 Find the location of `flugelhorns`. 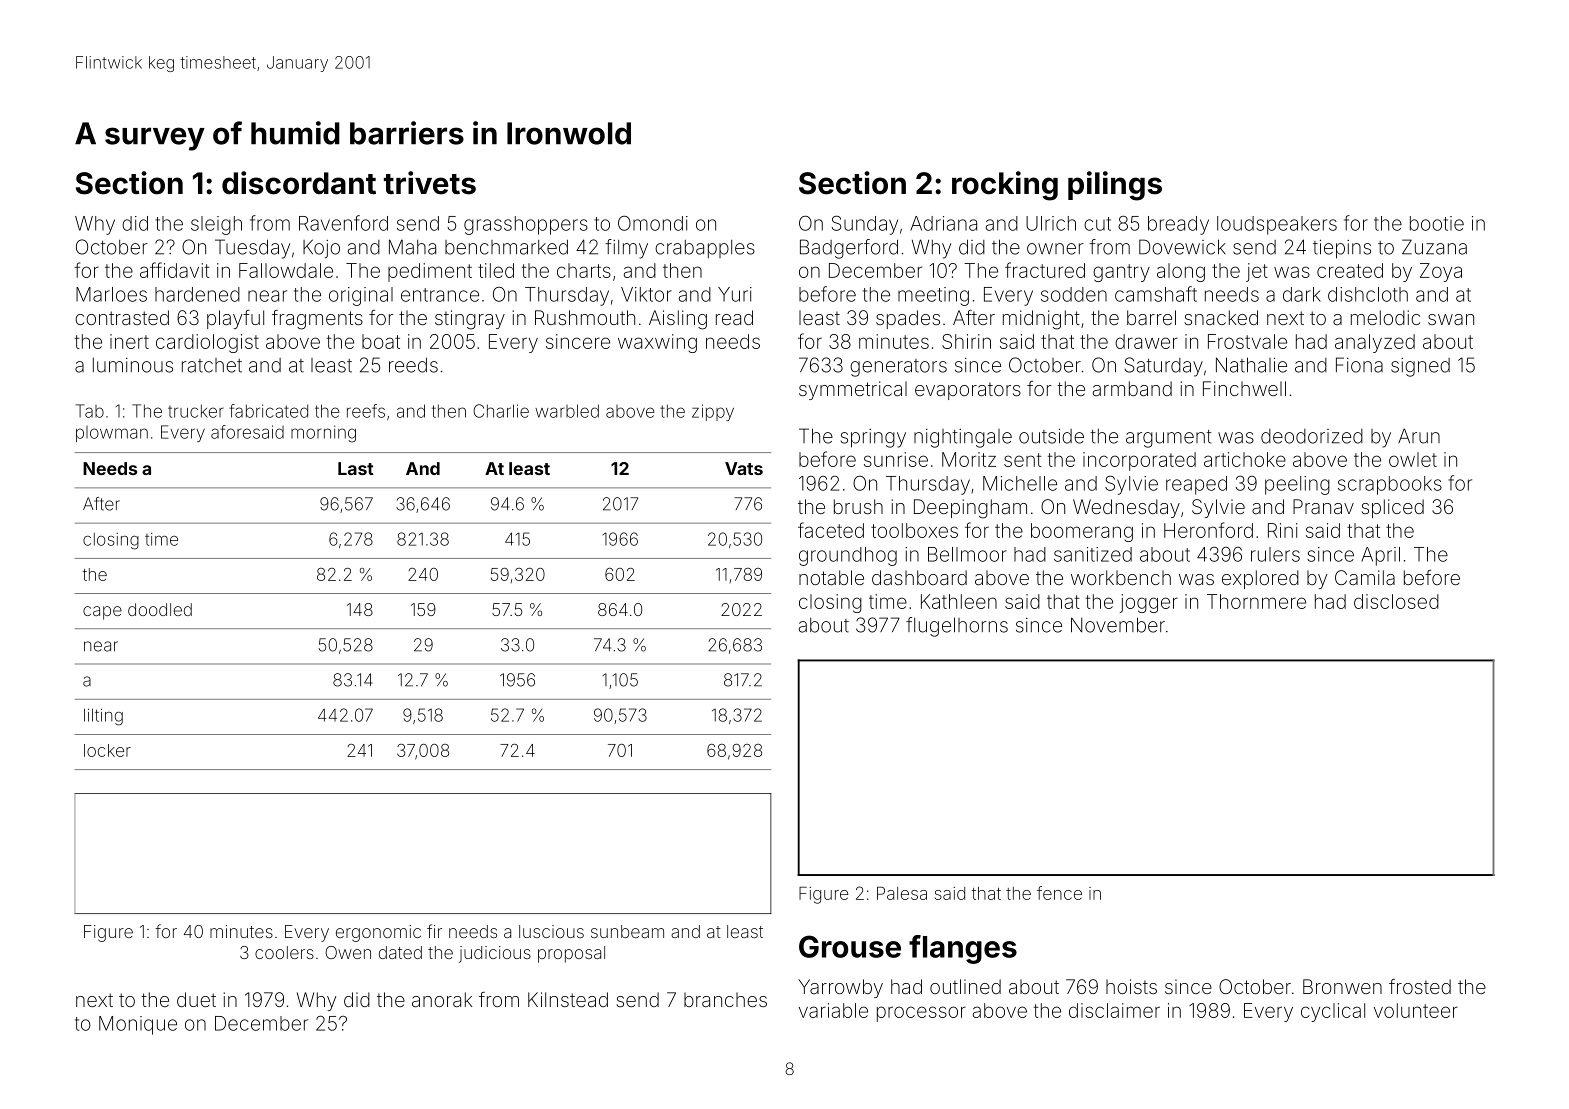

flugelhorns is located at coordinates (957, 627).
